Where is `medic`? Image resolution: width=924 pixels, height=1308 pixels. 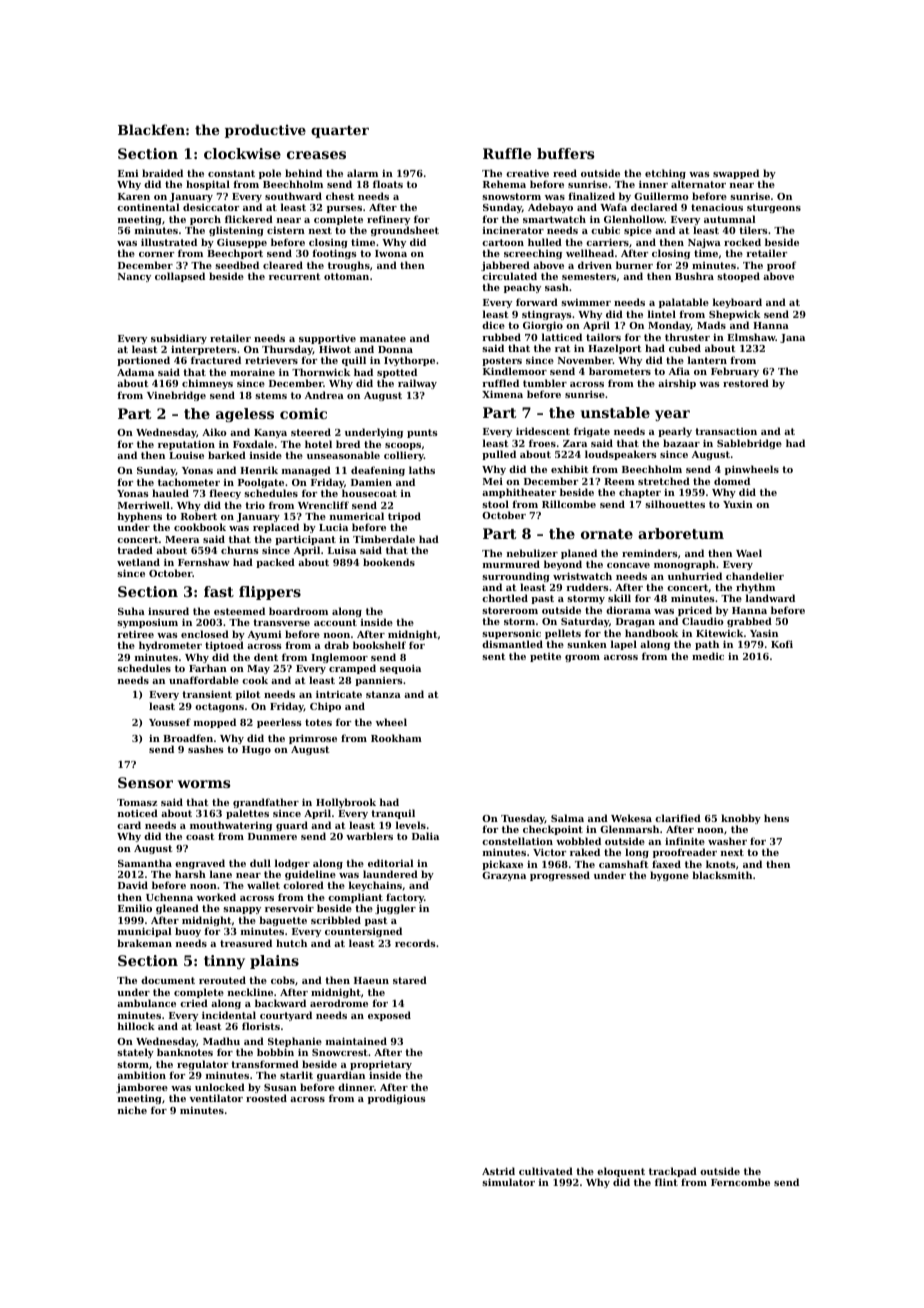 medic is located at coordinates (708, 656).
